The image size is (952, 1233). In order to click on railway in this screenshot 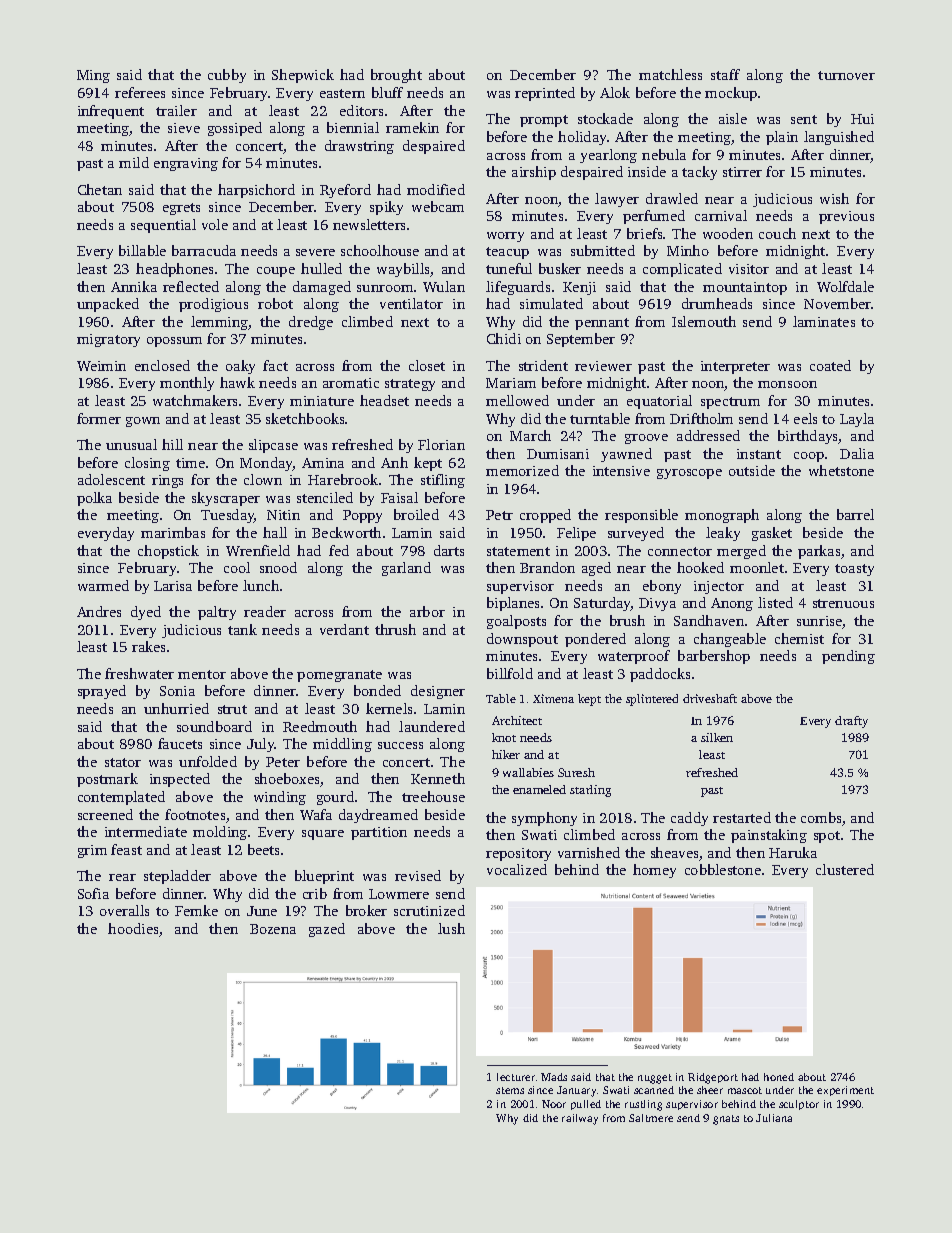, I will do `click(580, 1119)`.
